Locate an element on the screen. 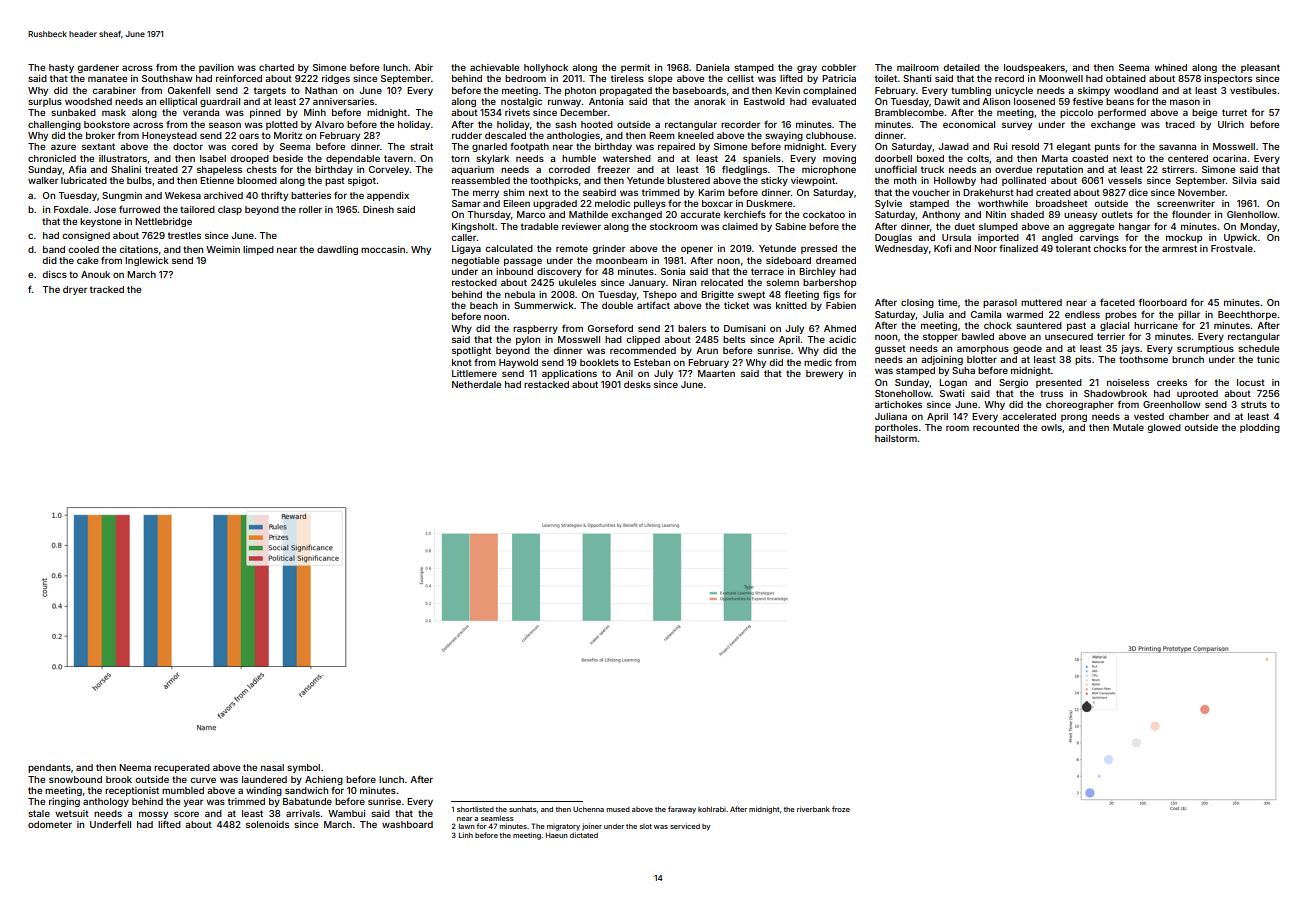 Image resolution: width=1308 pixels, height=924 pixels. Wambui is located at coordinates (346, 813).
